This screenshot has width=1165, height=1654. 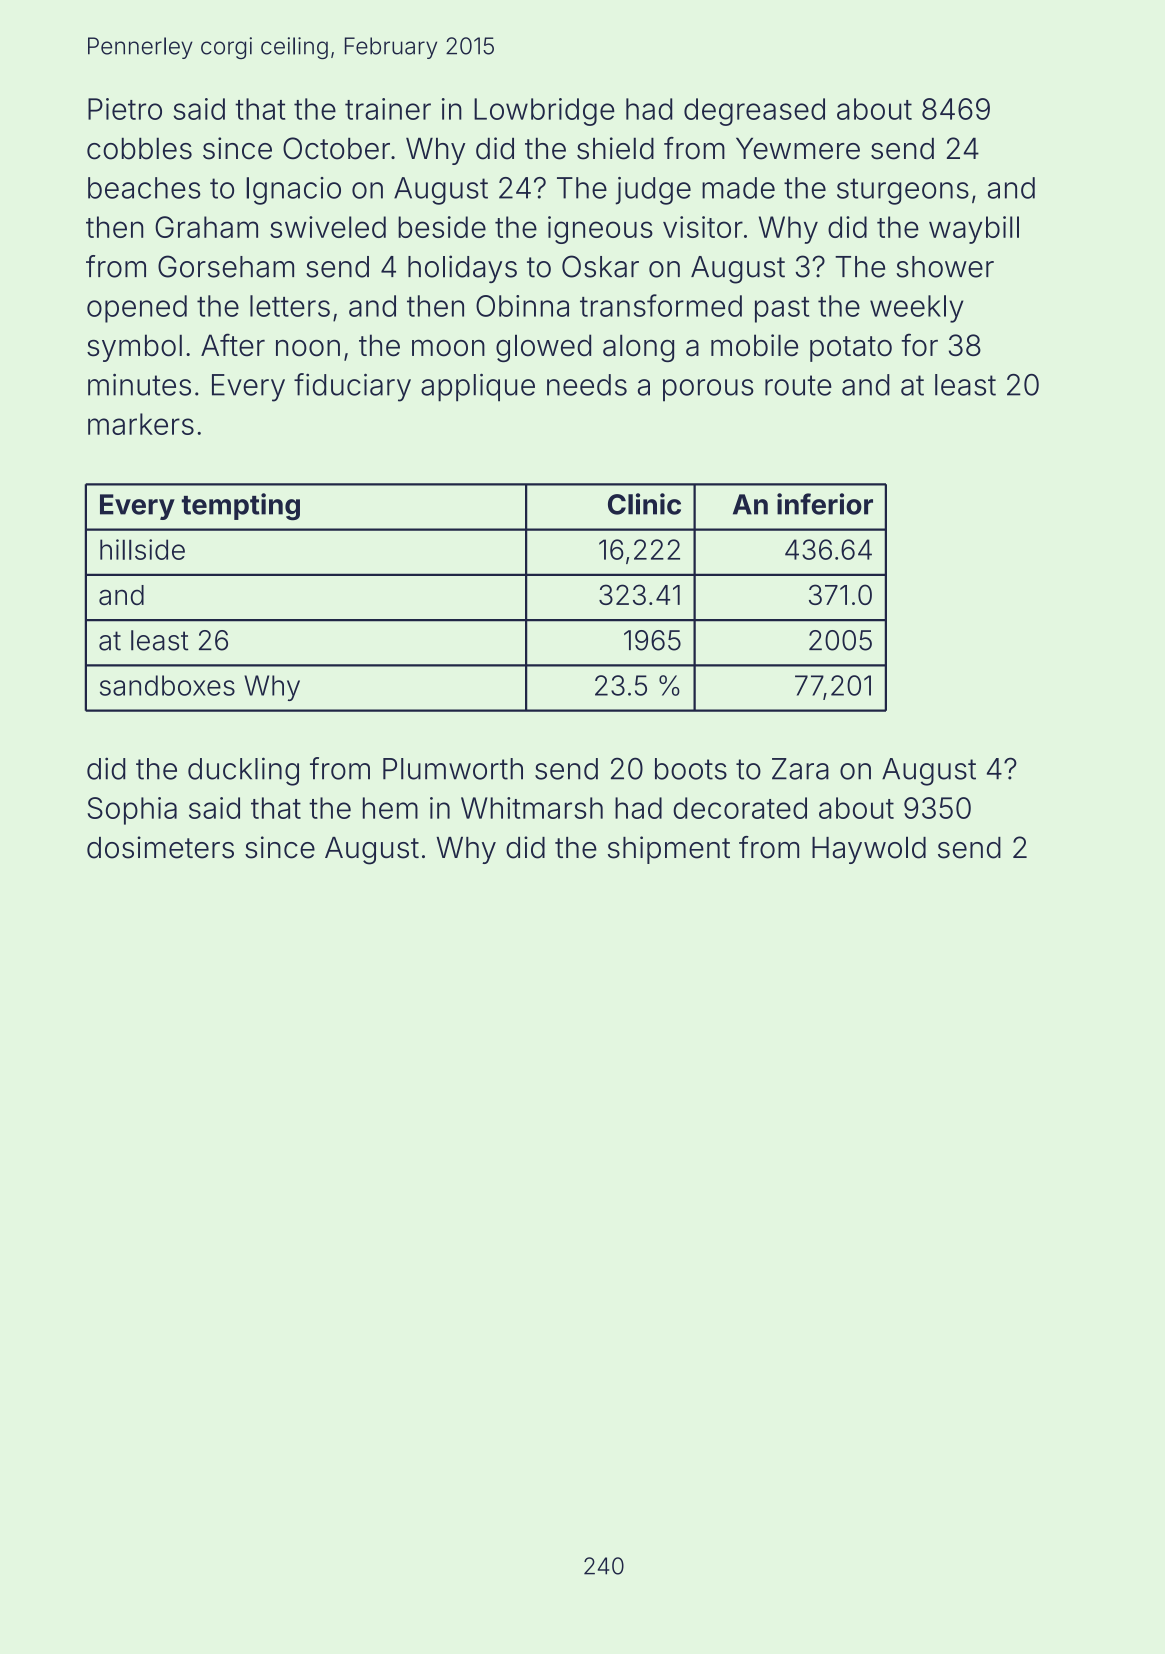 I want to click on judge, so click(x=653, y=191).
